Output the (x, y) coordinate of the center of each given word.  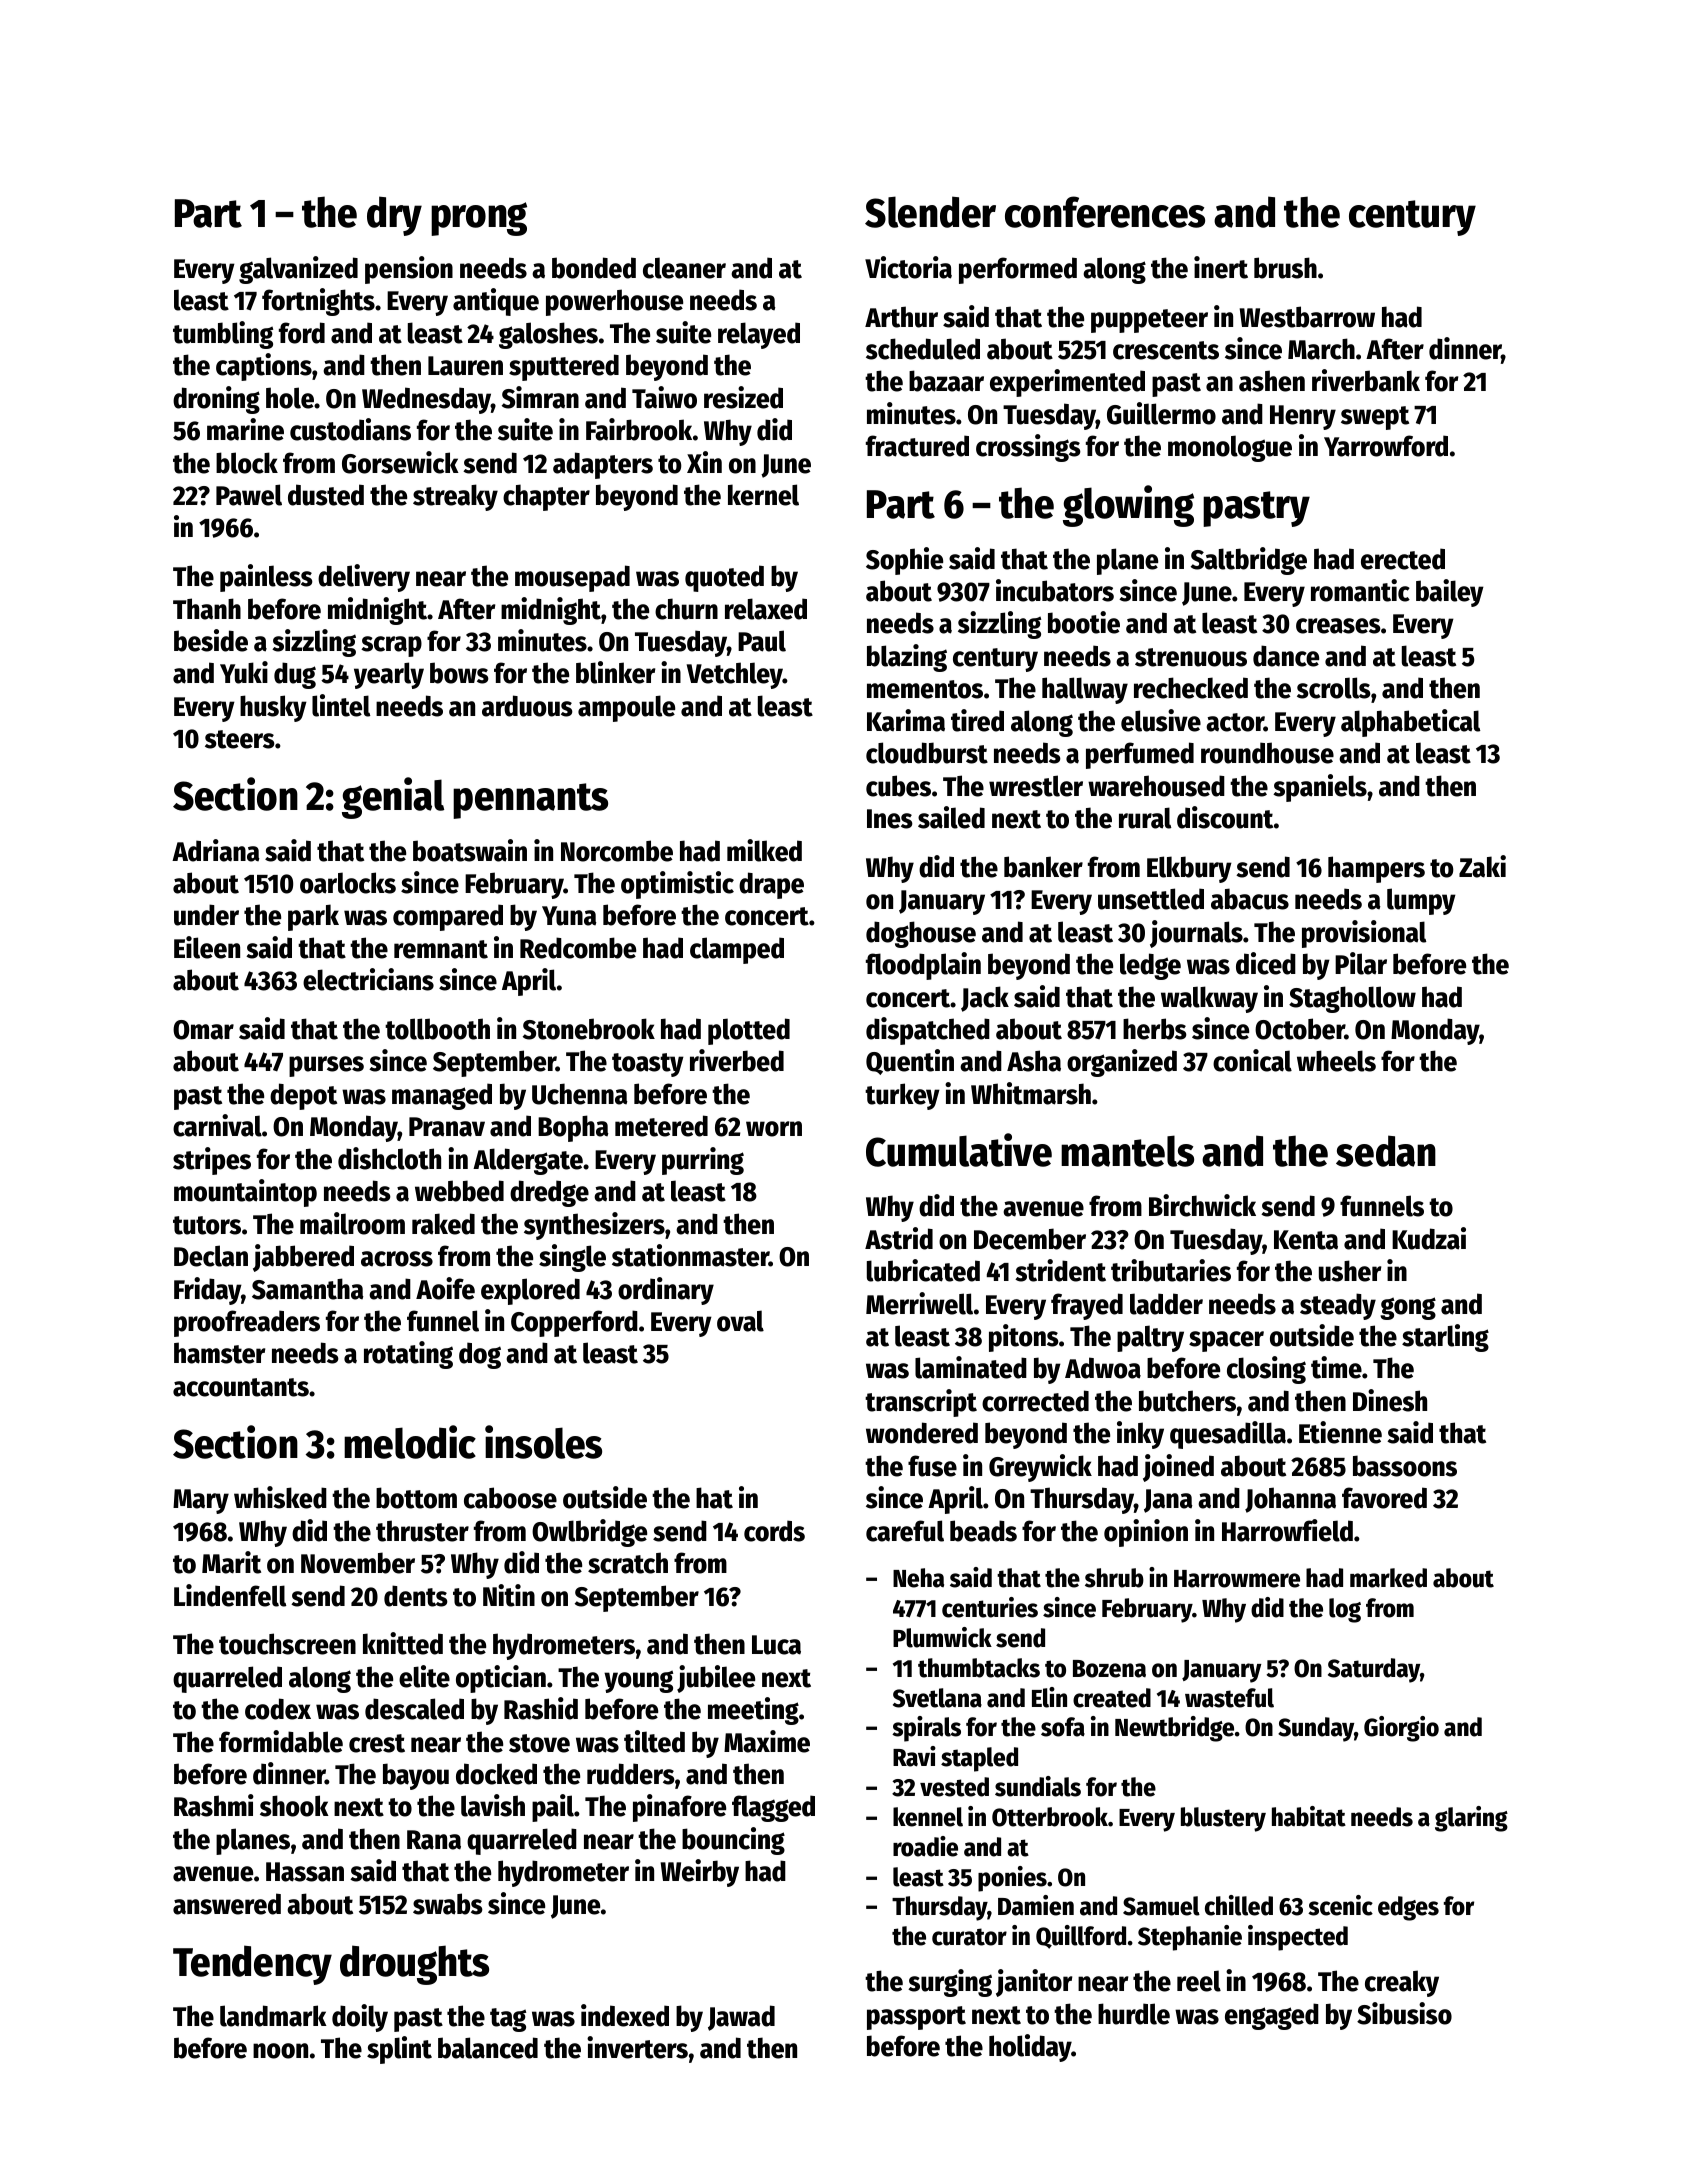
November (358, 1563)
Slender (930, 212)
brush (1285, 268)
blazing (907, 658)
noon (280, 2051)
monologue (1230, 448)
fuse (932, 1466)
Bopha (573, 1128)
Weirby (700, 1873)
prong (479, 219)
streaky (455, 497)
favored (1384, 1498)
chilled (1239, 1905)
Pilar (1361, 963)
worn (774, 1129)
